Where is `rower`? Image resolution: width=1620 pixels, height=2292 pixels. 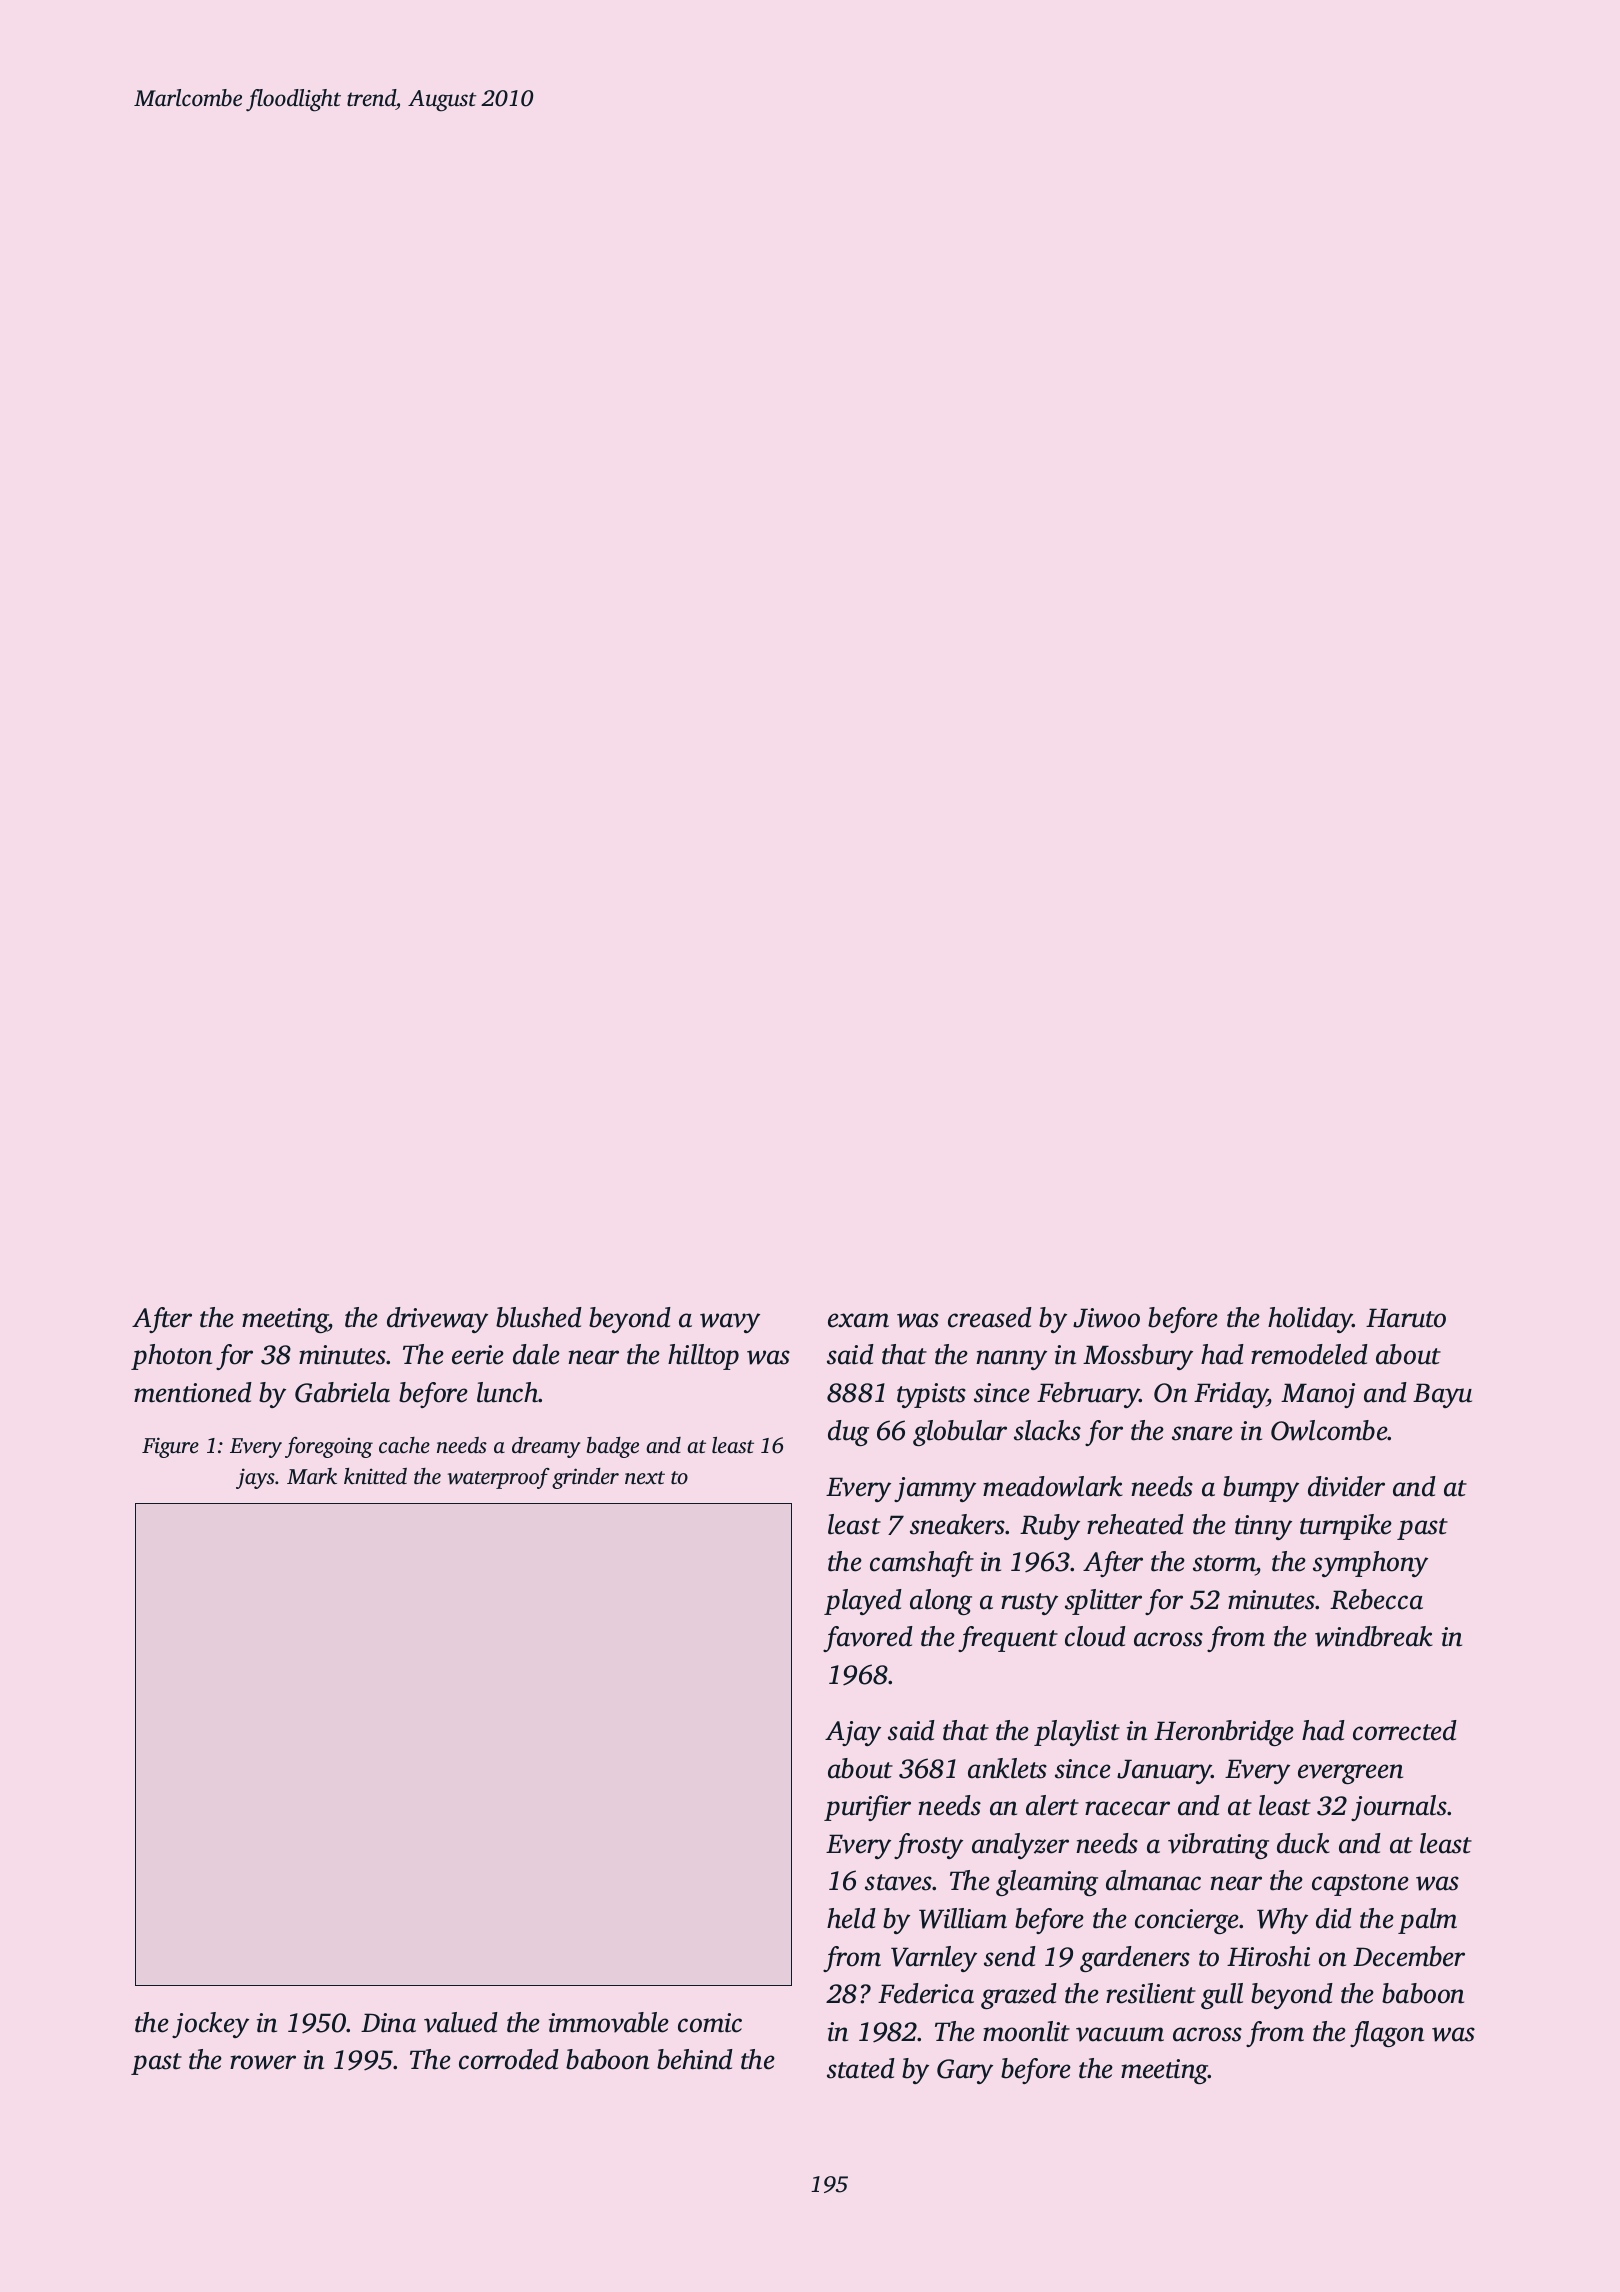
rower is located at coordinates (263, 2062).
